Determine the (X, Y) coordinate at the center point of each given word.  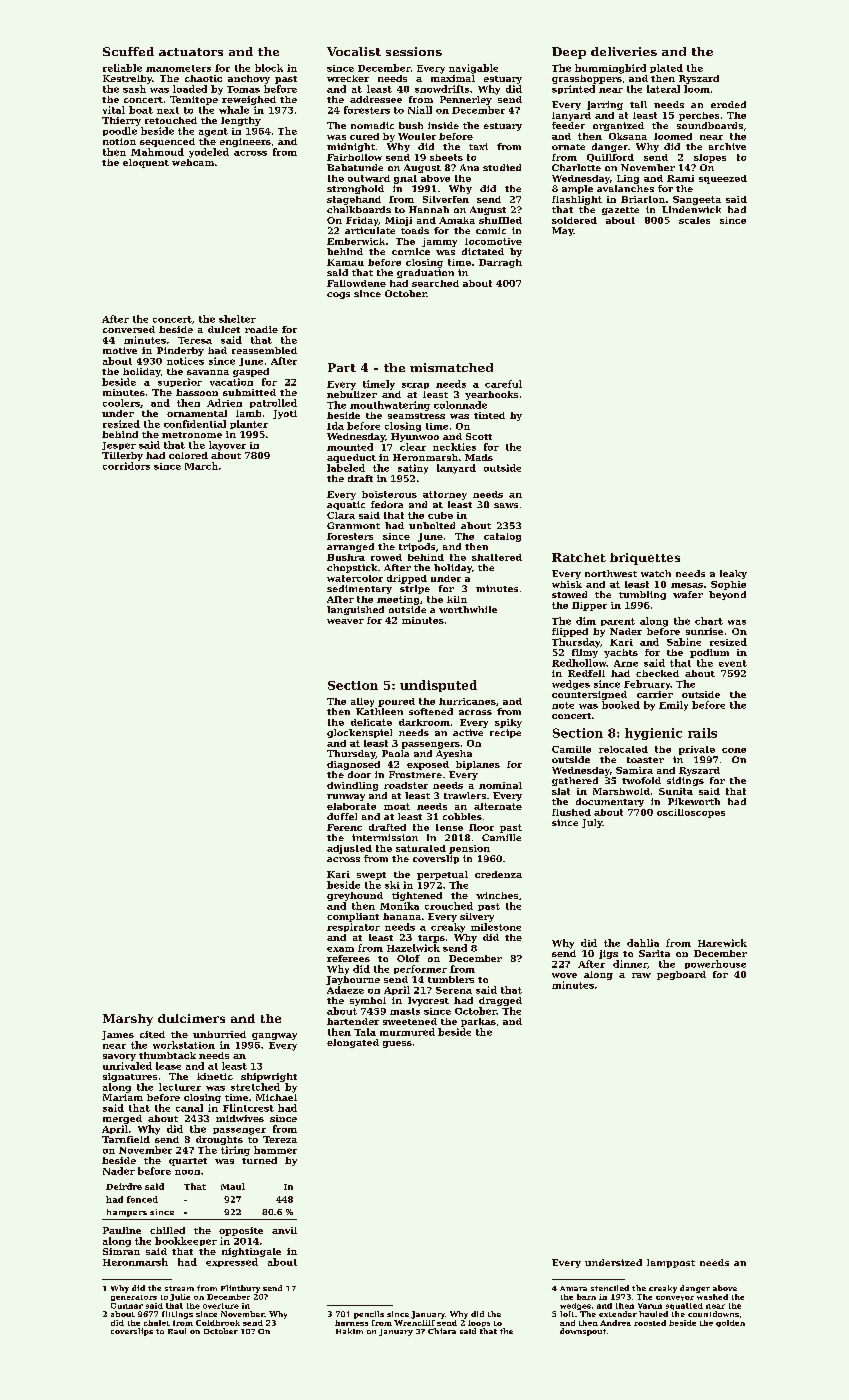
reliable (122, 68)
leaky (733, 574)
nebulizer (352, 394)
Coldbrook (218, 1323)
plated (666, 68)
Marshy (128, 1020)
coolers (121, 403)
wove (564, 975)
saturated (421, 848)
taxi (478, 146)
